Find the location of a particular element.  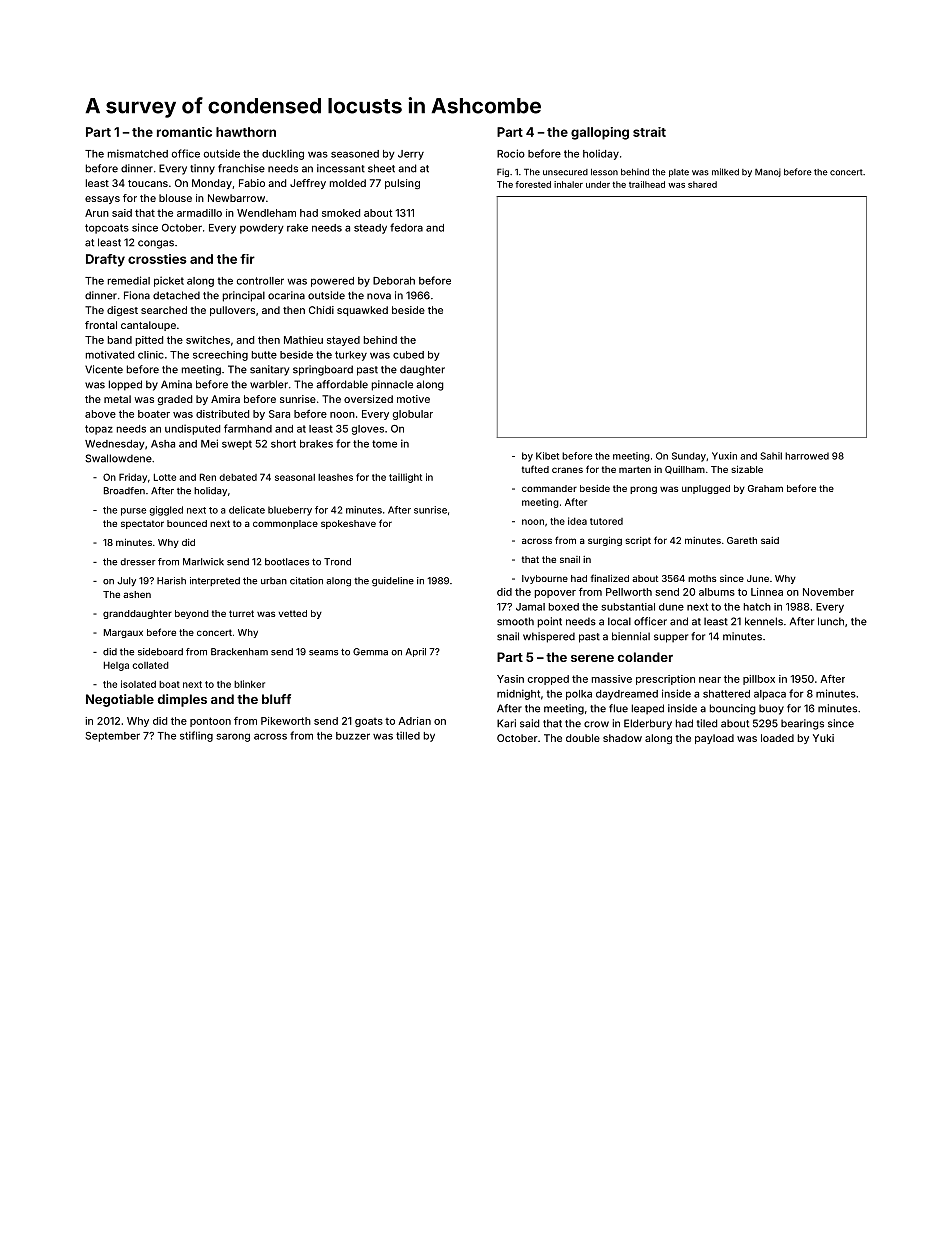

dune is located at coordinates (671, 607).
